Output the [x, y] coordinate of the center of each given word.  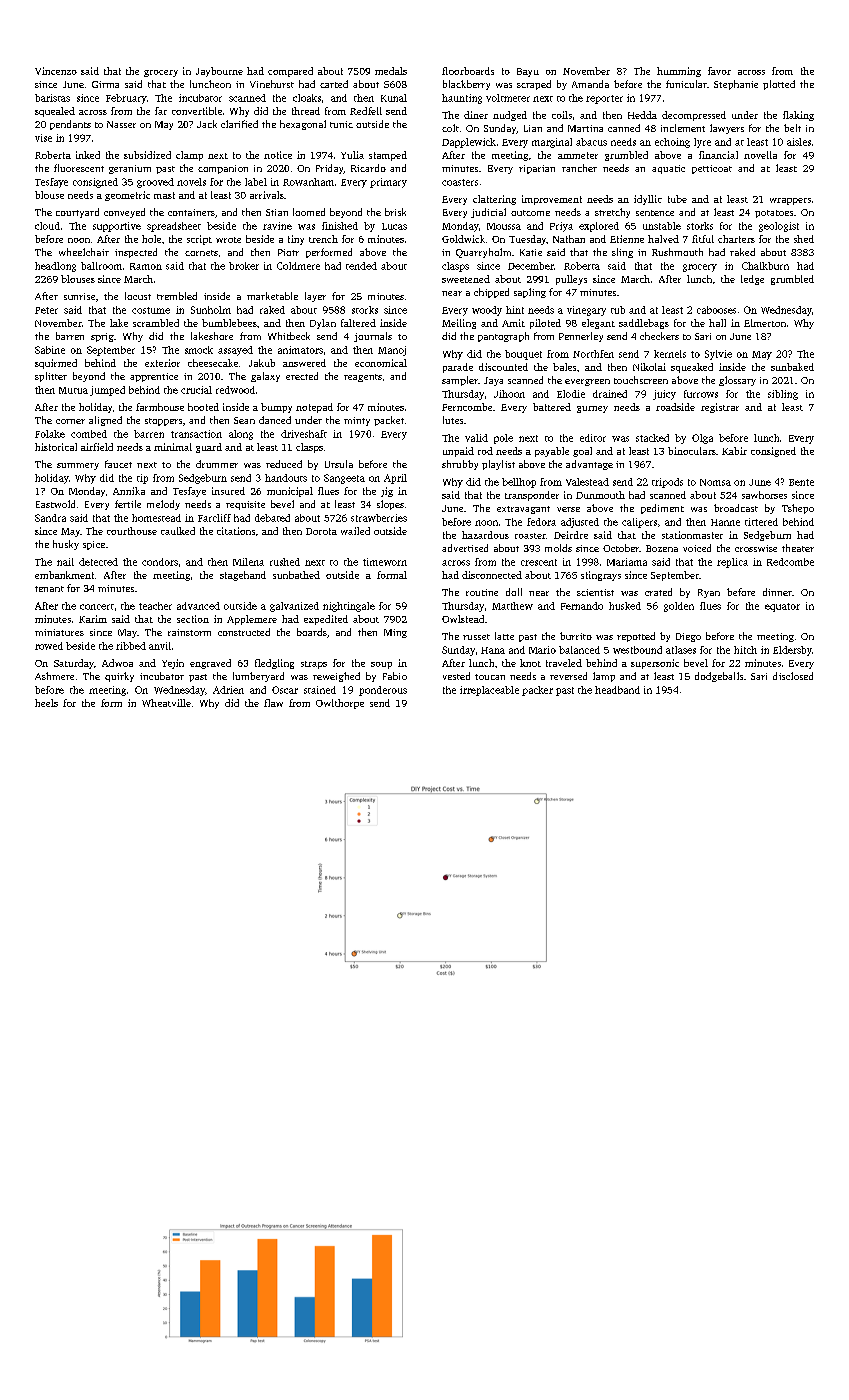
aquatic [668, 169]
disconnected [492, 575]
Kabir [734, 451]
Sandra [50, 518]
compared [290, 72]
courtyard [77, 213]
